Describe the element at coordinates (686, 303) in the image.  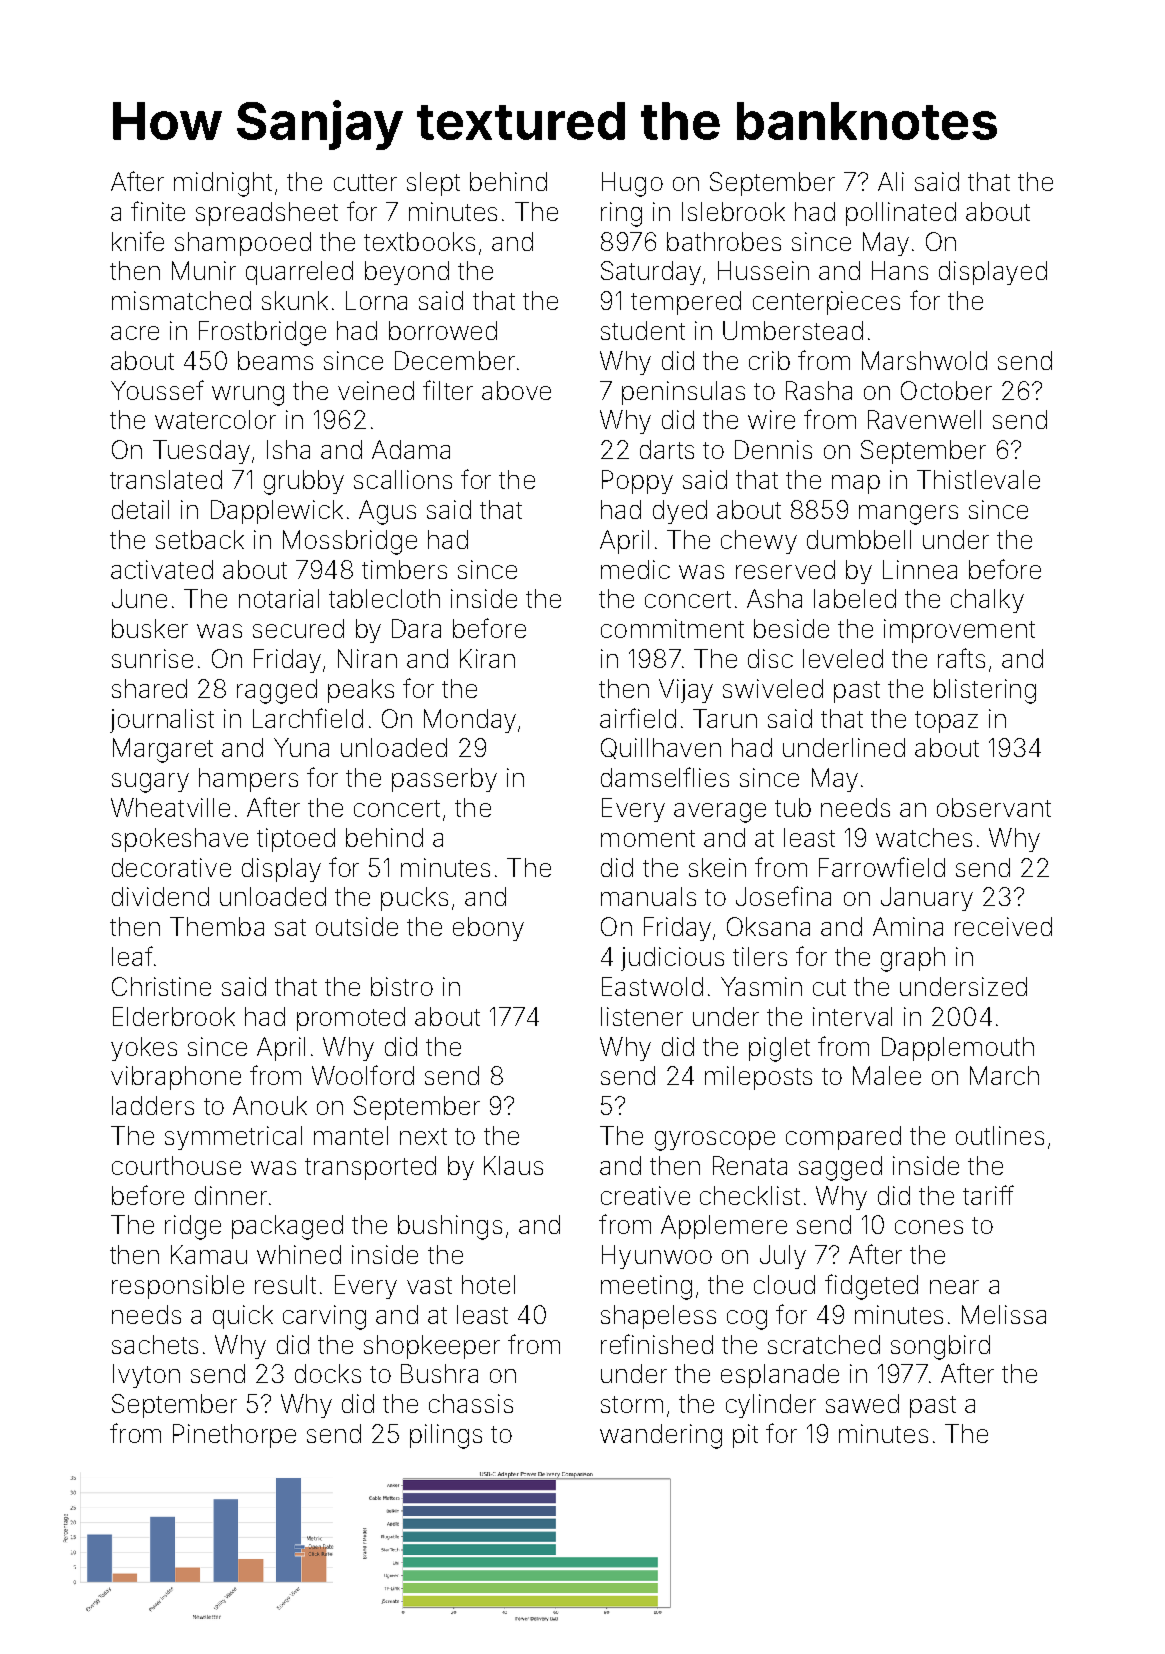
I see `tempered` at that location.
